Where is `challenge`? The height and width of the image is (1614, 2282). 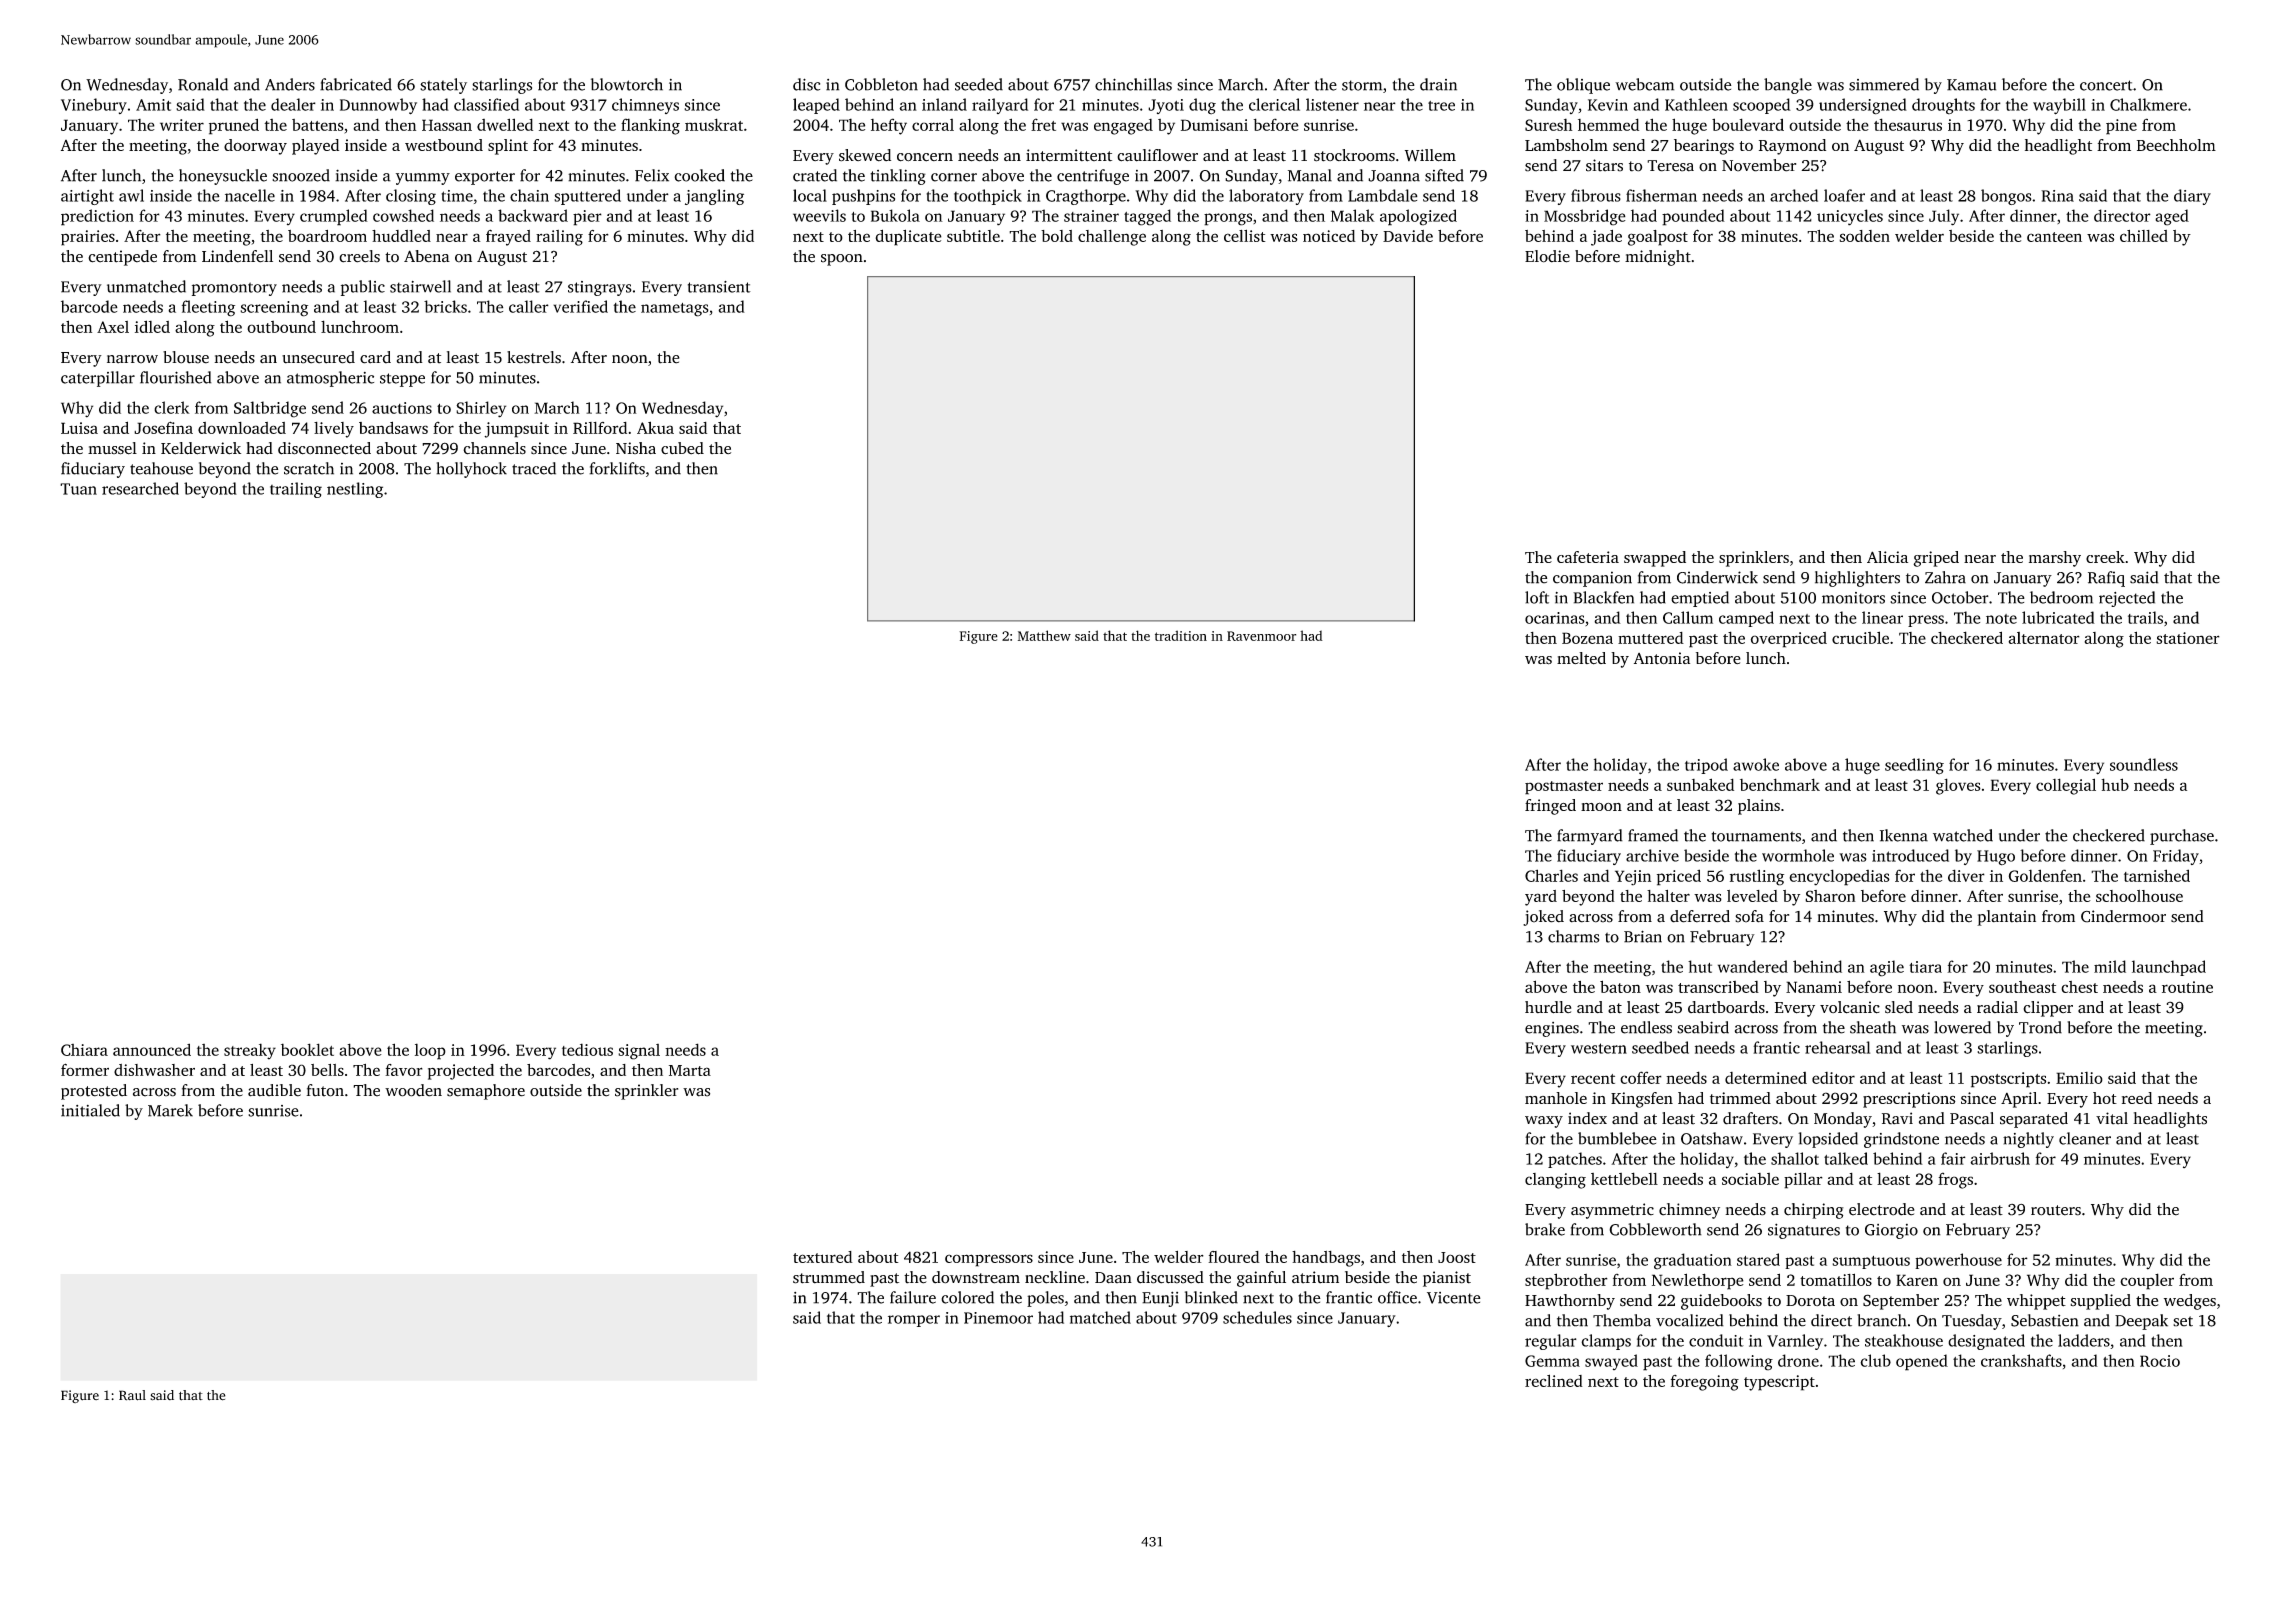
challenge is located at coordinates (1112, 238).
